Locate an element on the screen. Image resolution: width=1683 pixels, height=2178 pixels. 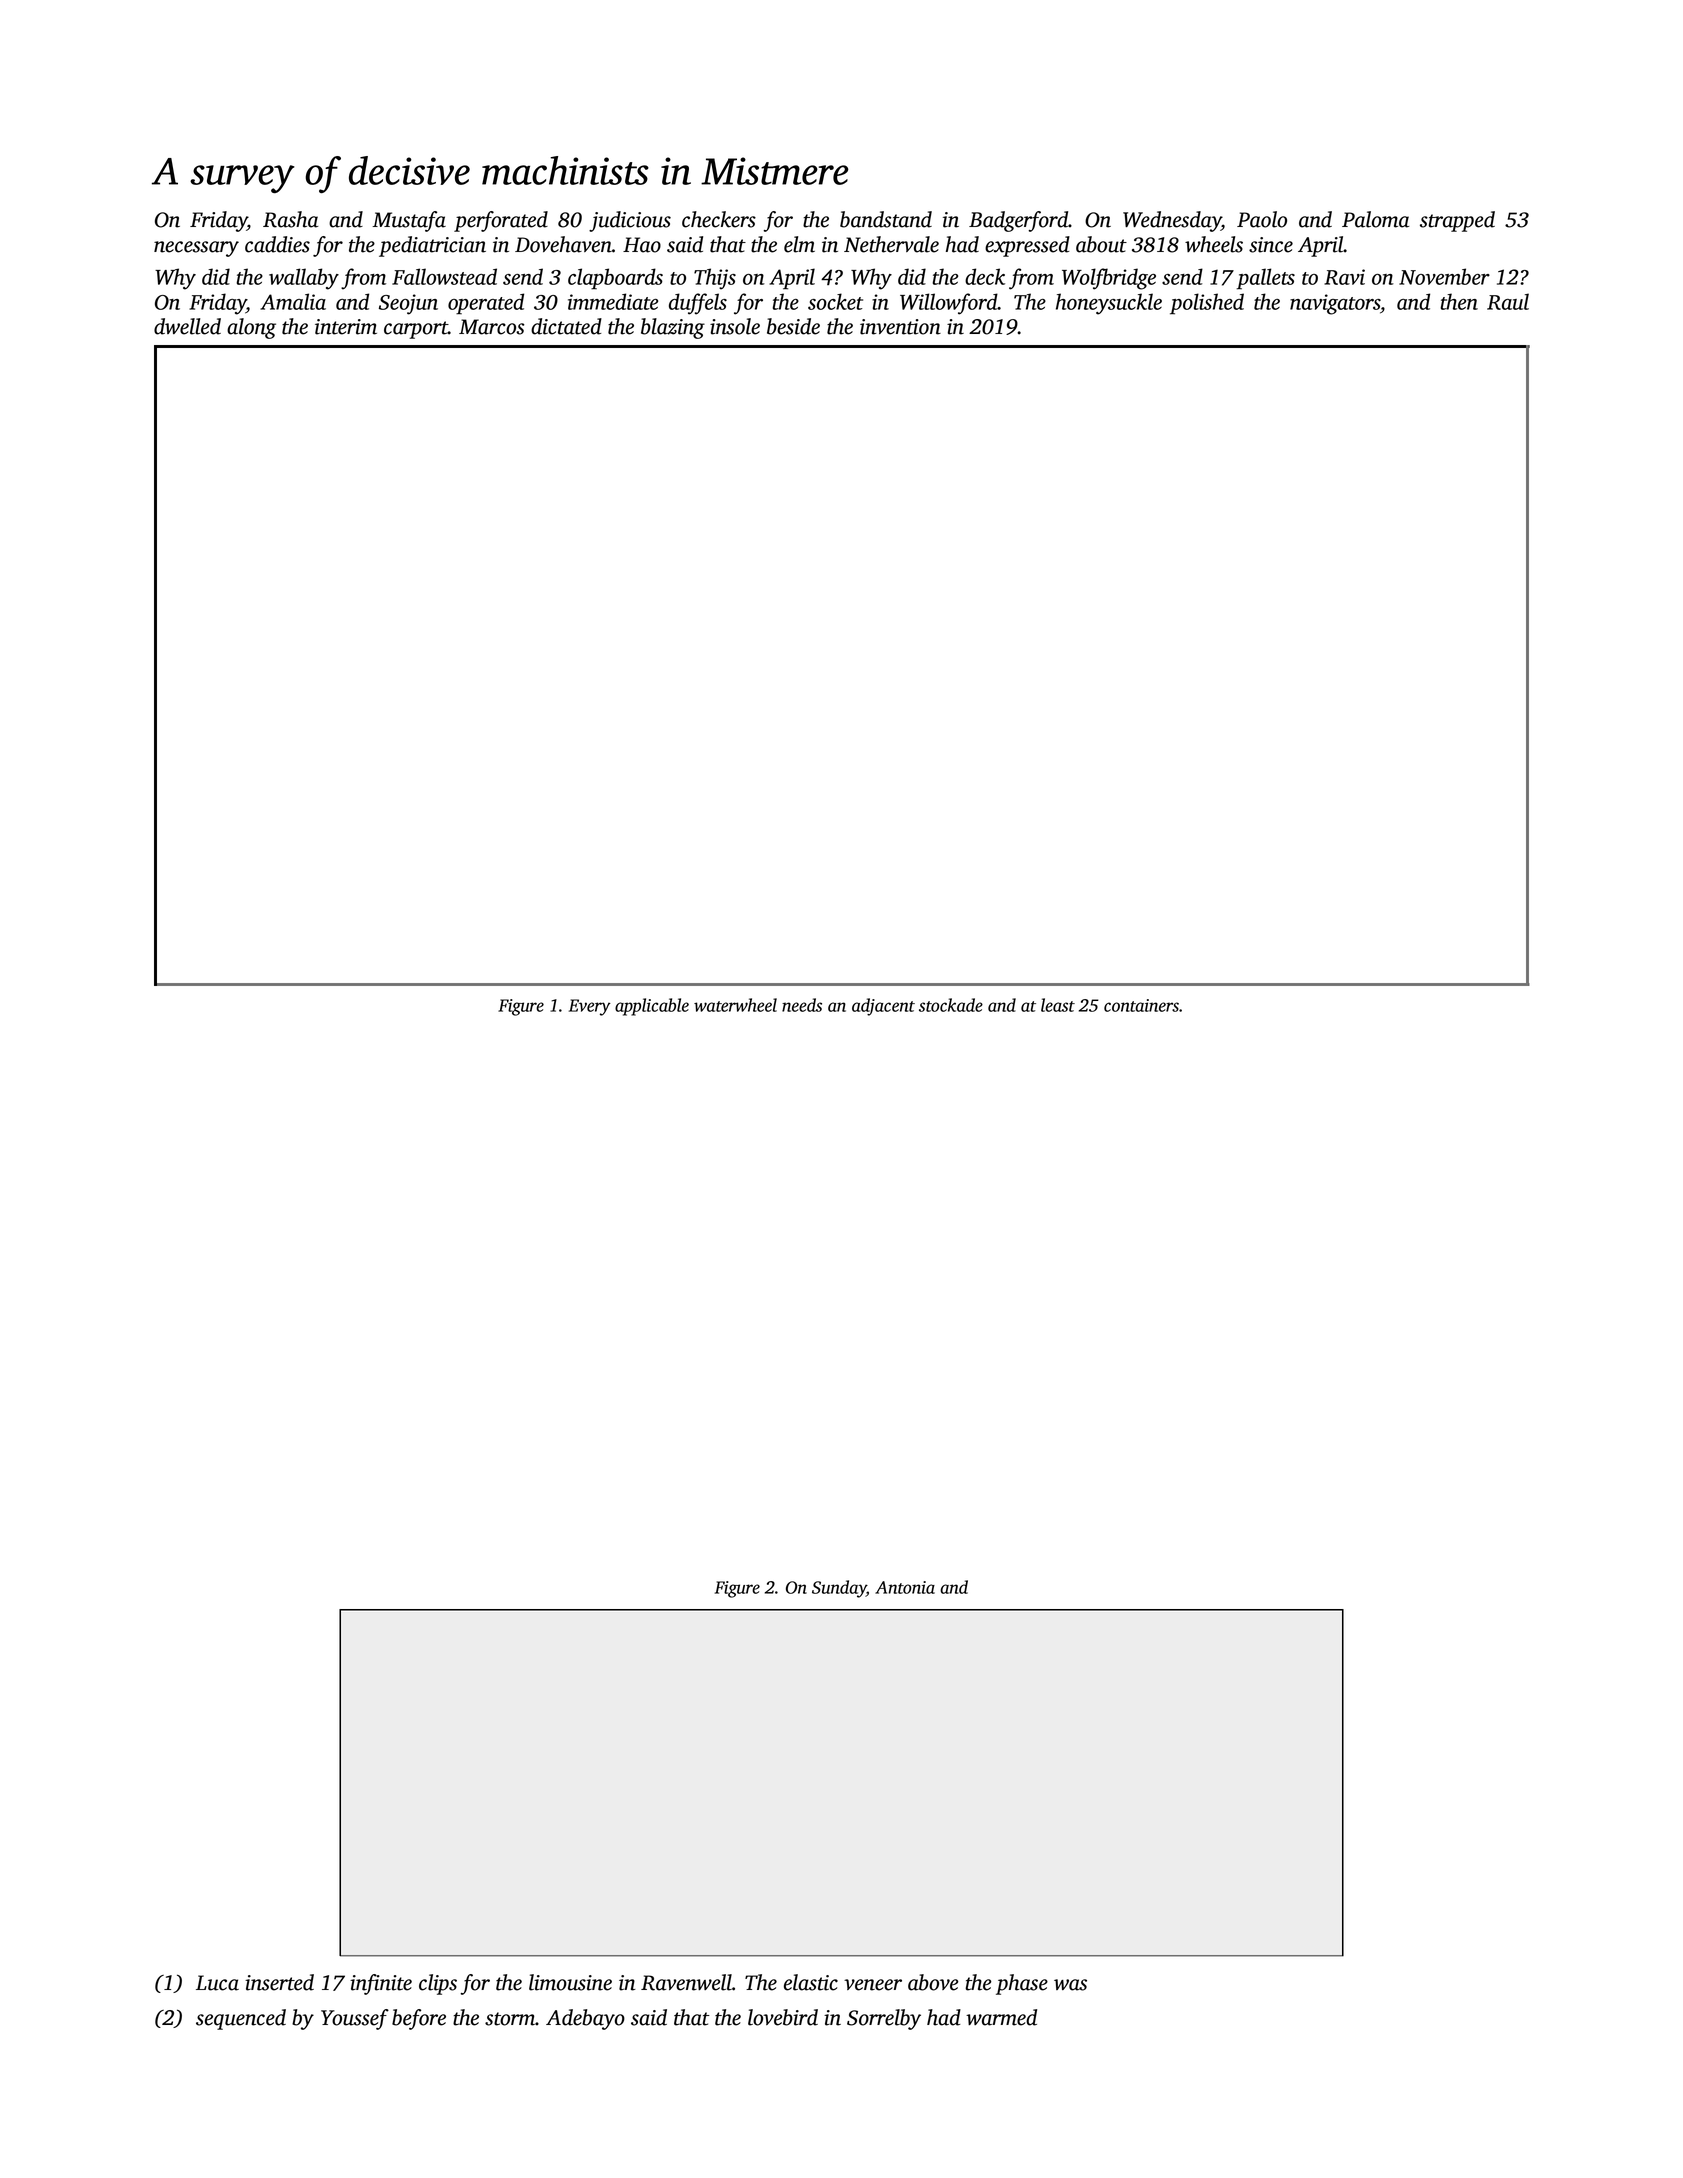
warmed is located at coordinates (1001, 2017).
